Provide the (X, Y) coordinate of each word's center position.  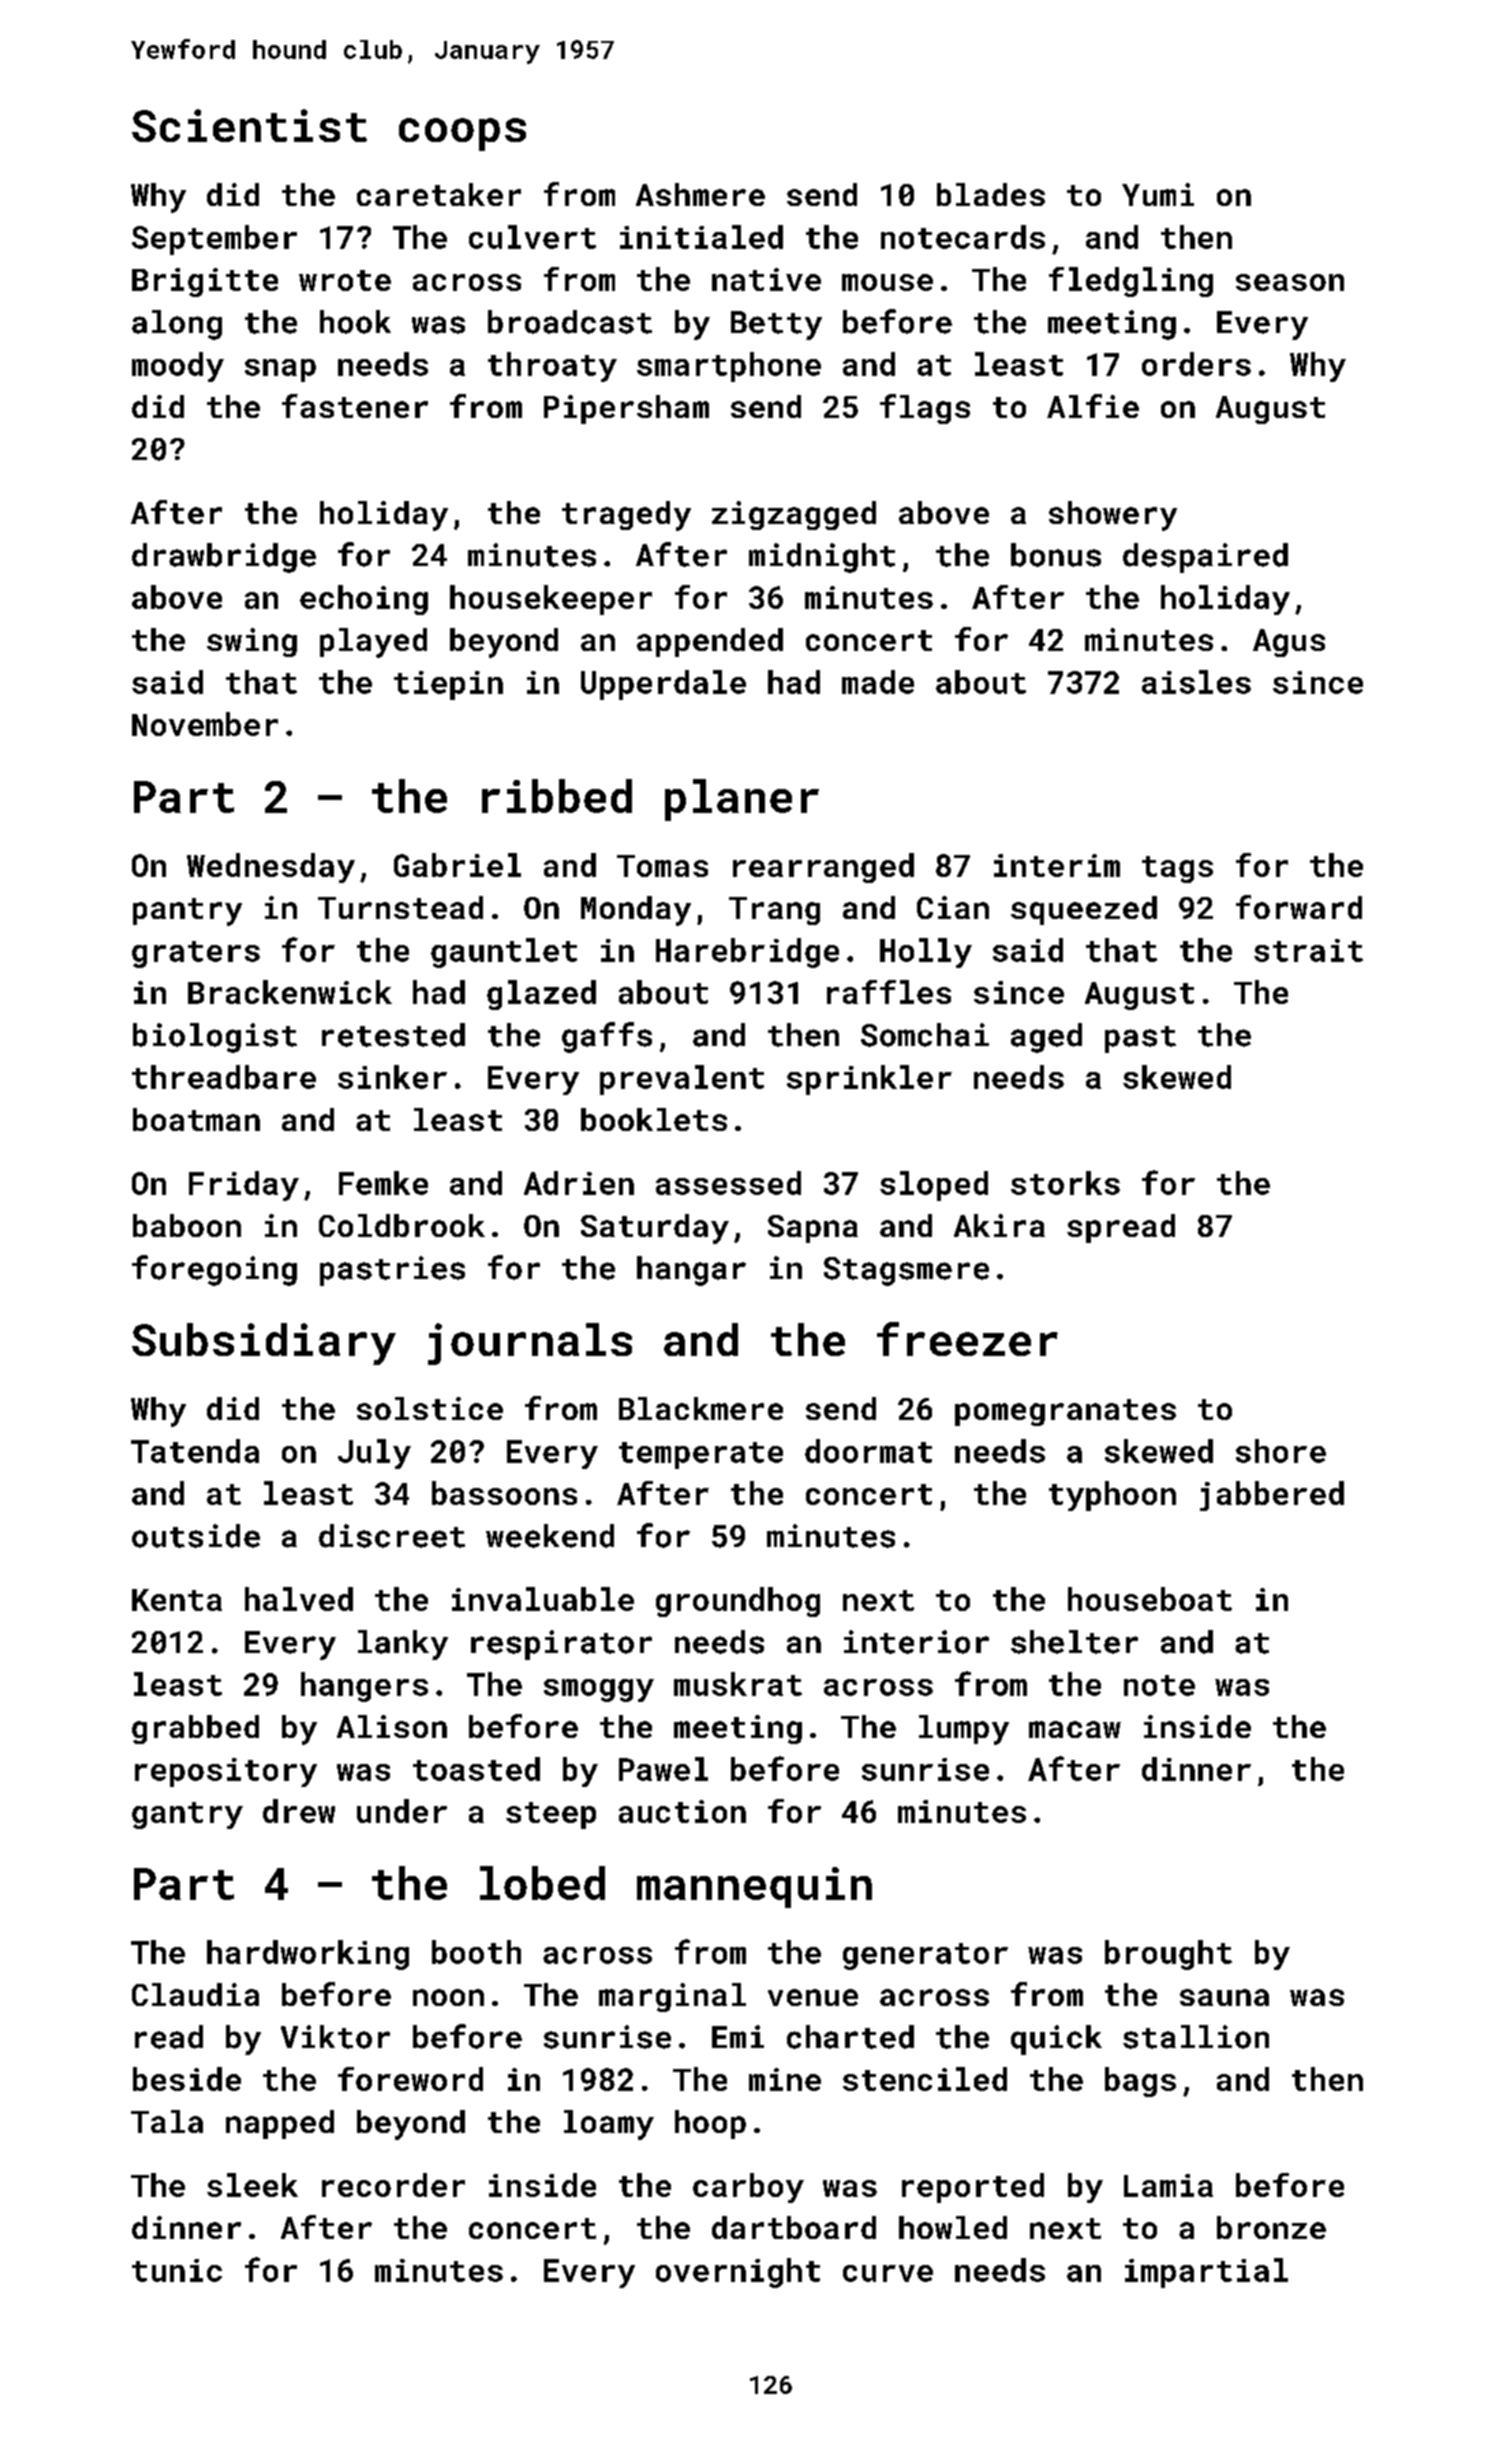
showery (1113, 516)
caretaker (439, 194)
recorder (393, 2185)
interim (1057, 865)
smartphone (729, 367)
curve (888, 2273)
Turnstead (400, 907)
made (878, 682)
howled (953, 2227)
